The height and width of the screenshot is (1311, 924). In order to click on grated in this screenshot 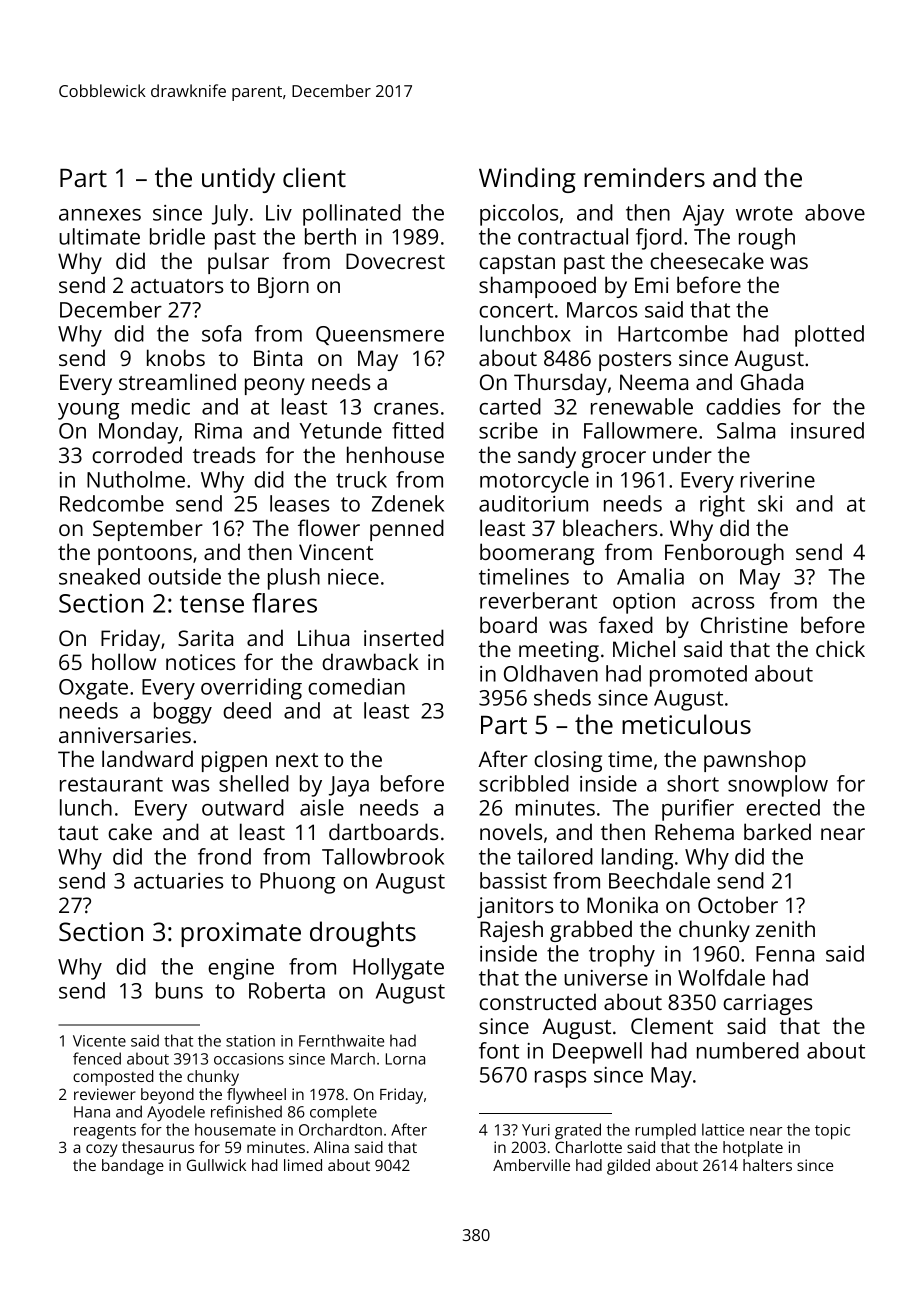, I will do `click(578, 1131)`.
